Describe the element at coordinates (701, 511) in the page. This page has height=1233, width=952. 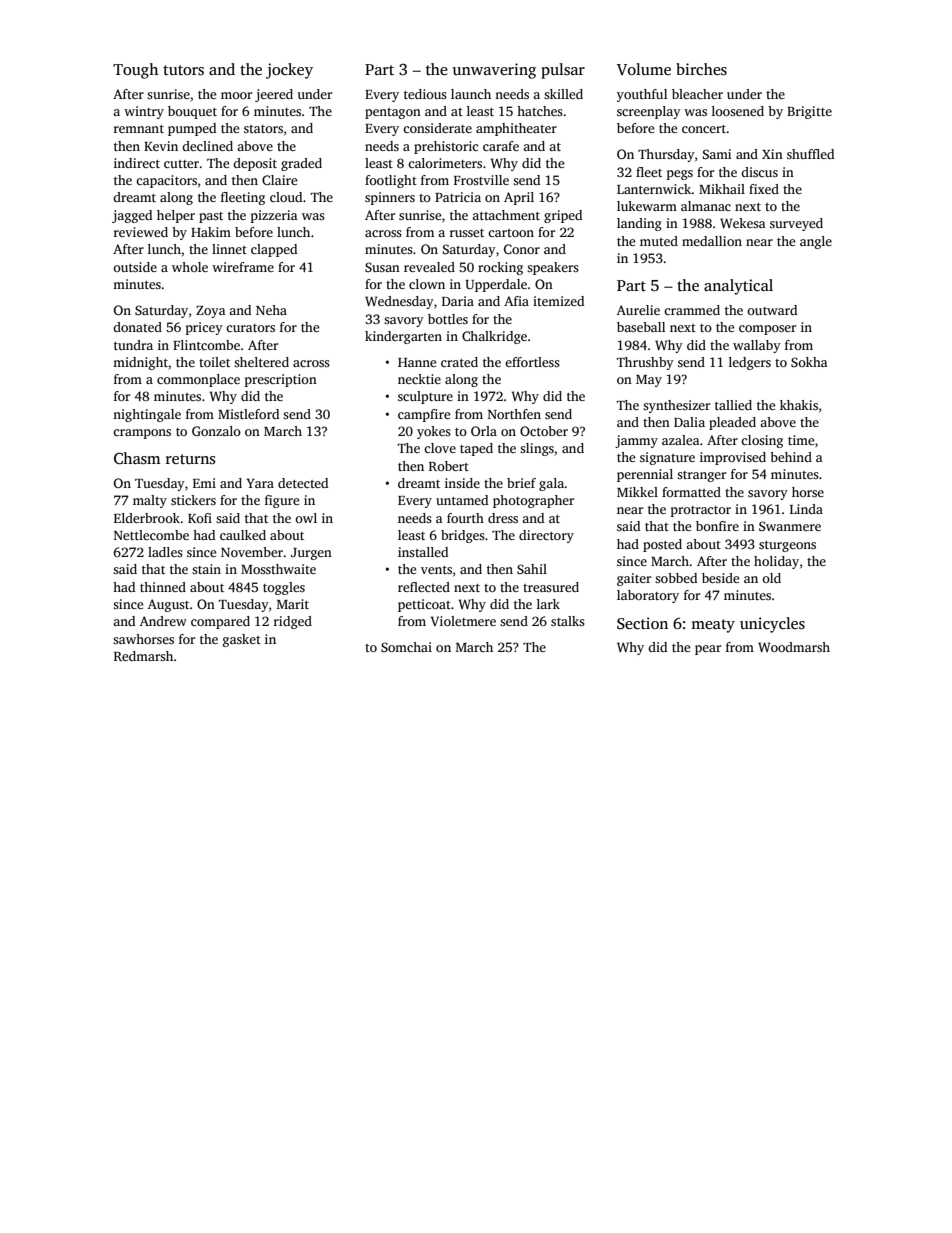
I see `protractor` at that location.
